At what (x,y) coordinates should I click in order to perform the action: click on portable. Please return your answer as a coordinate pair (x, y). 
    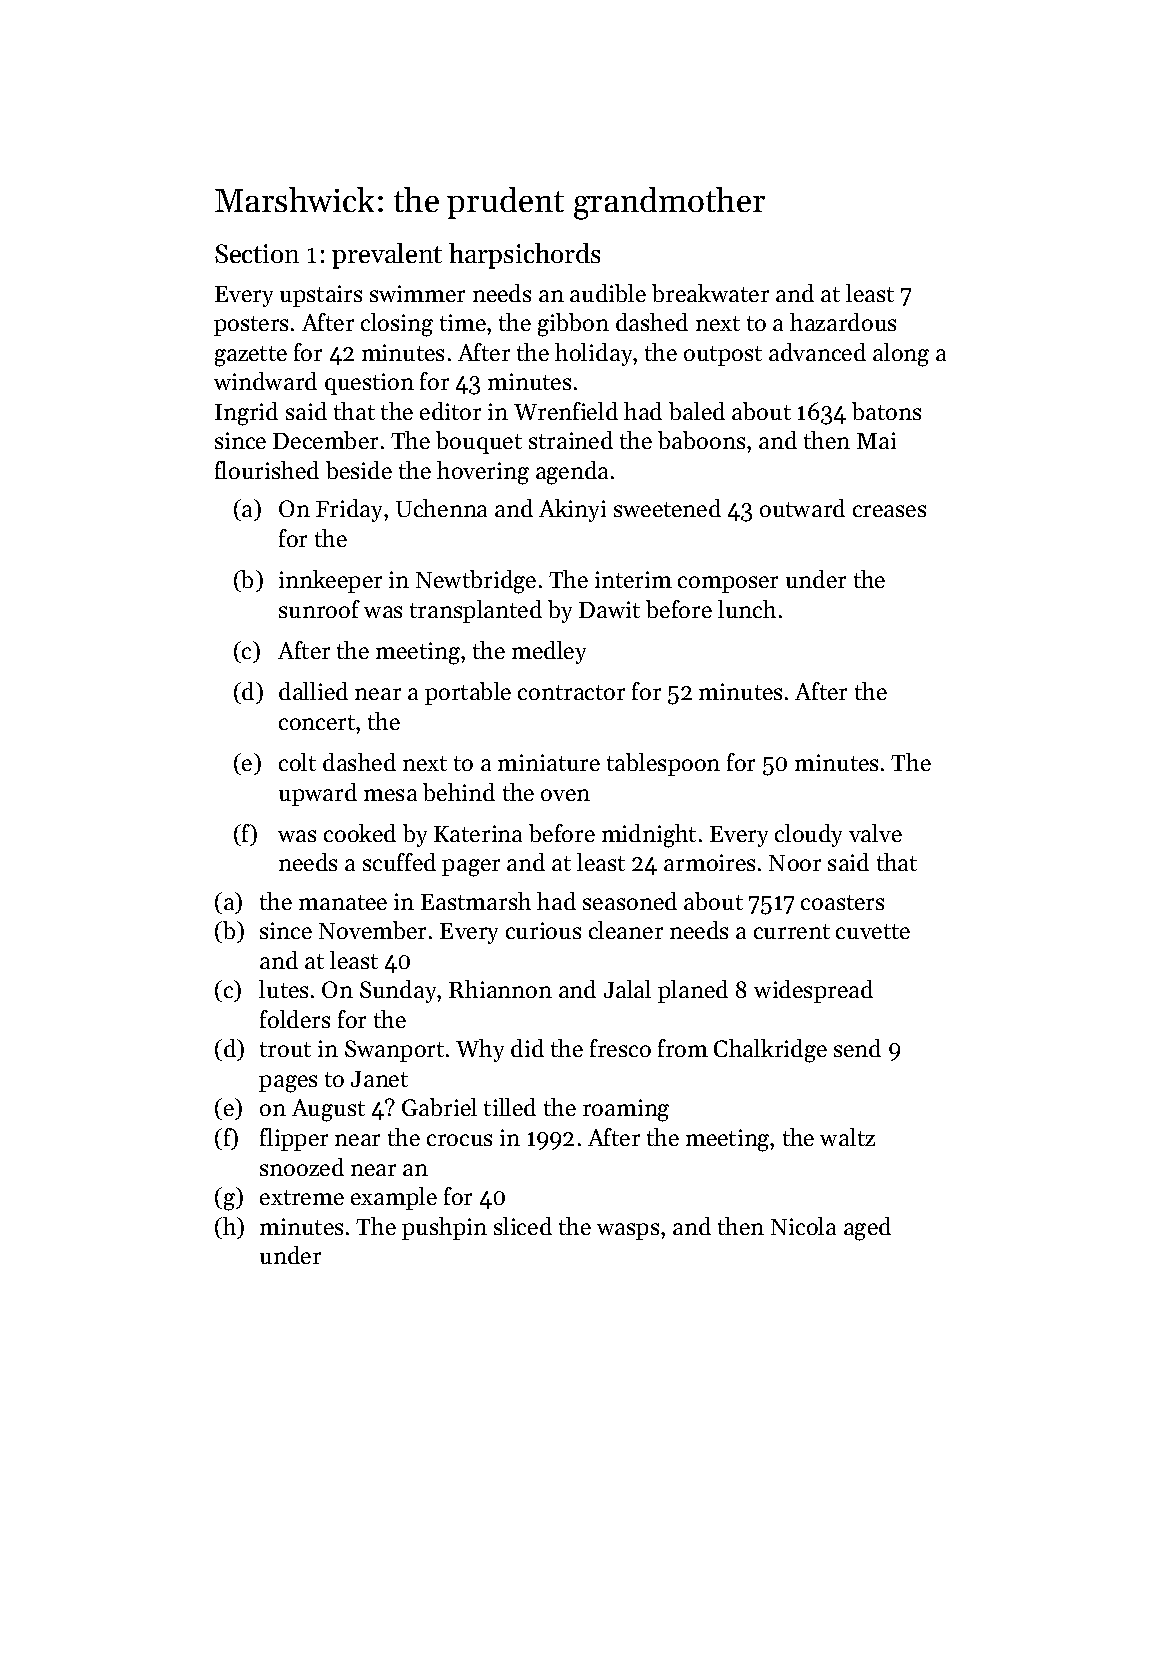
    Looking at the image, I should click on (468, 693).
